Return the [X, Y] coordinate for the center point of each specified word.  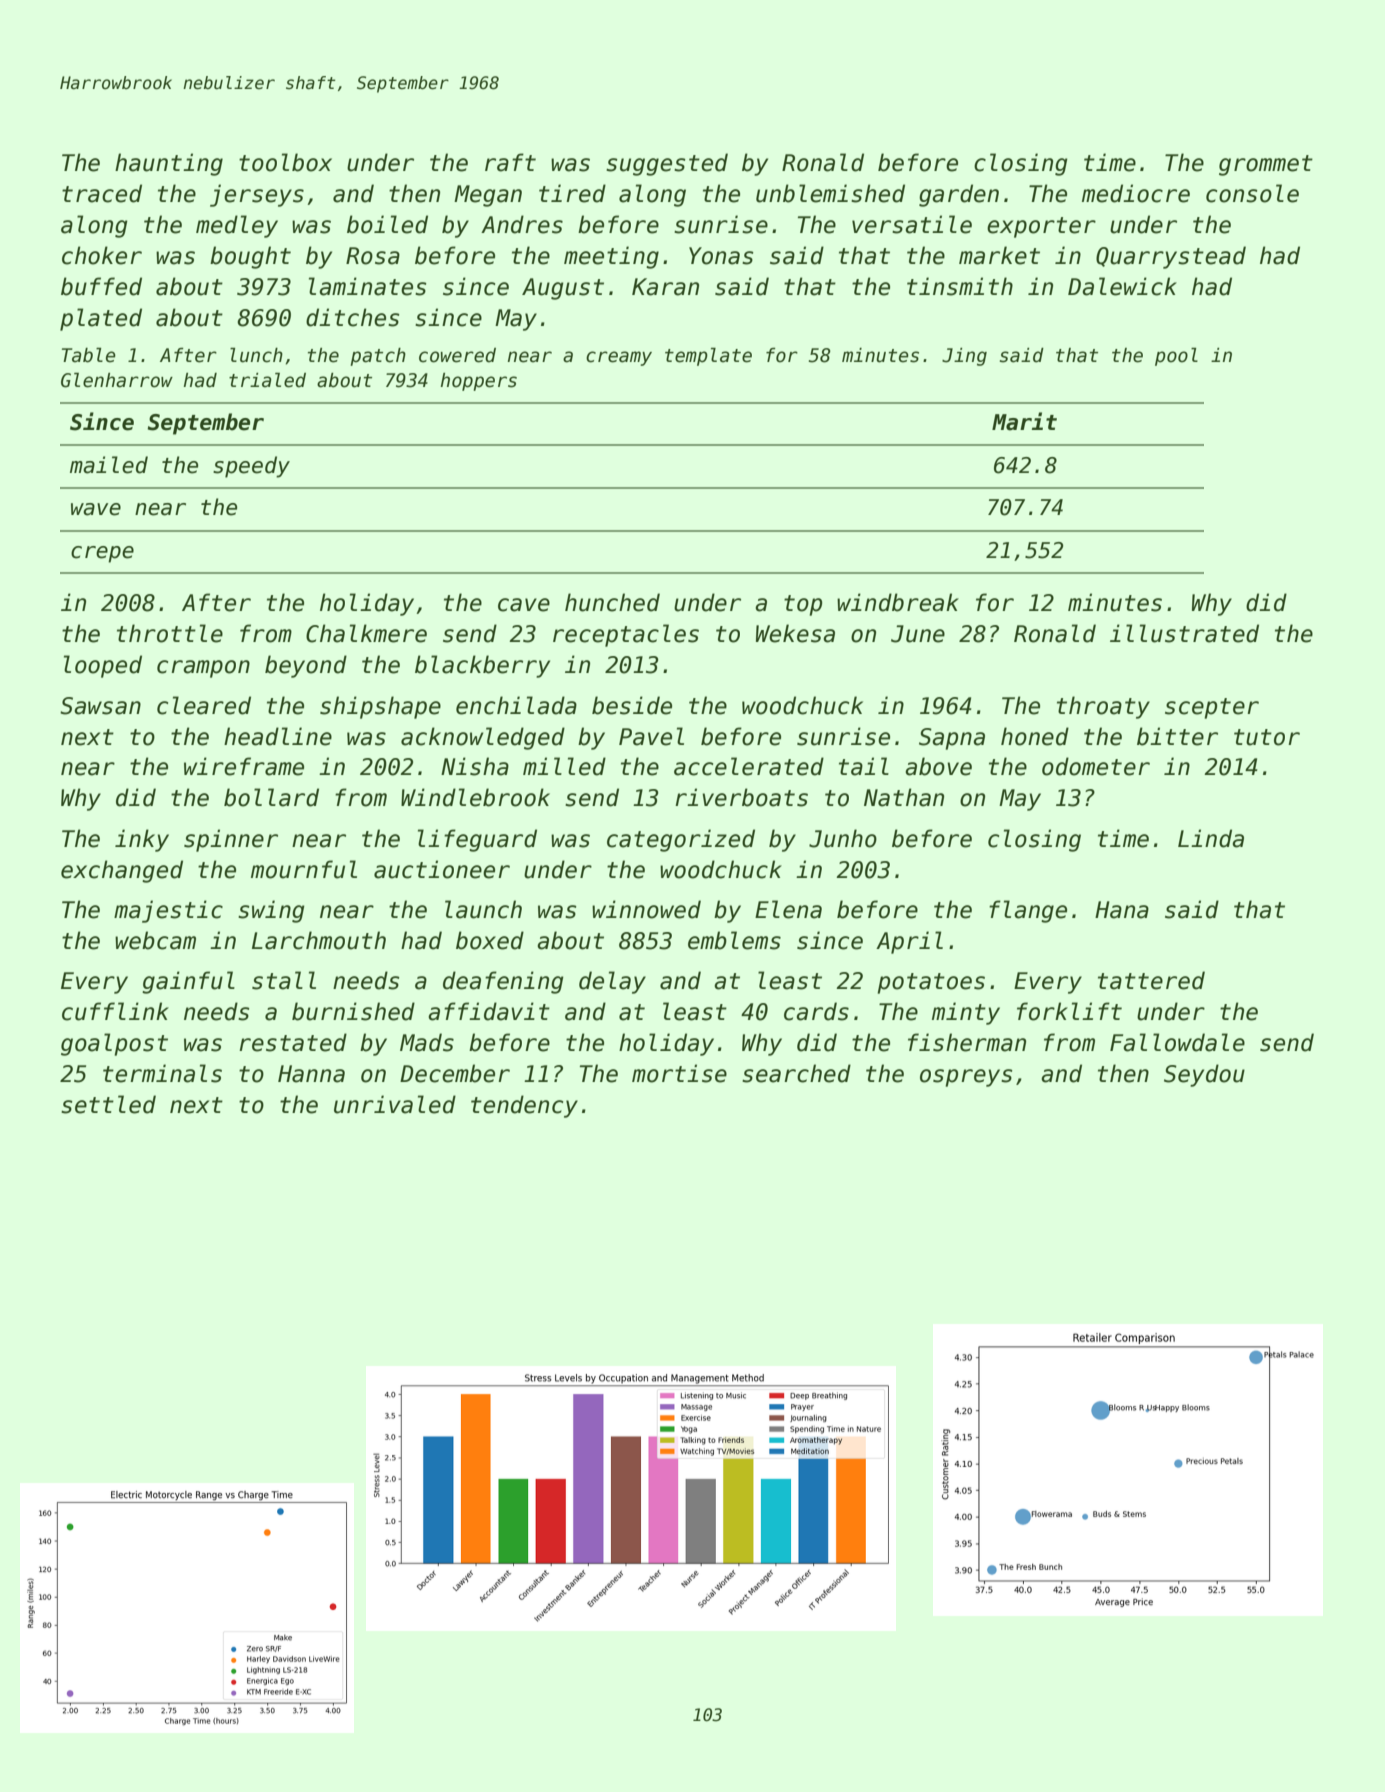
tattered [1151, 980]
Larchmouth [319, 940]
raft [510, 162]
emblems [734, 940]
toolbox [285, 162]
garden [959, 195]
